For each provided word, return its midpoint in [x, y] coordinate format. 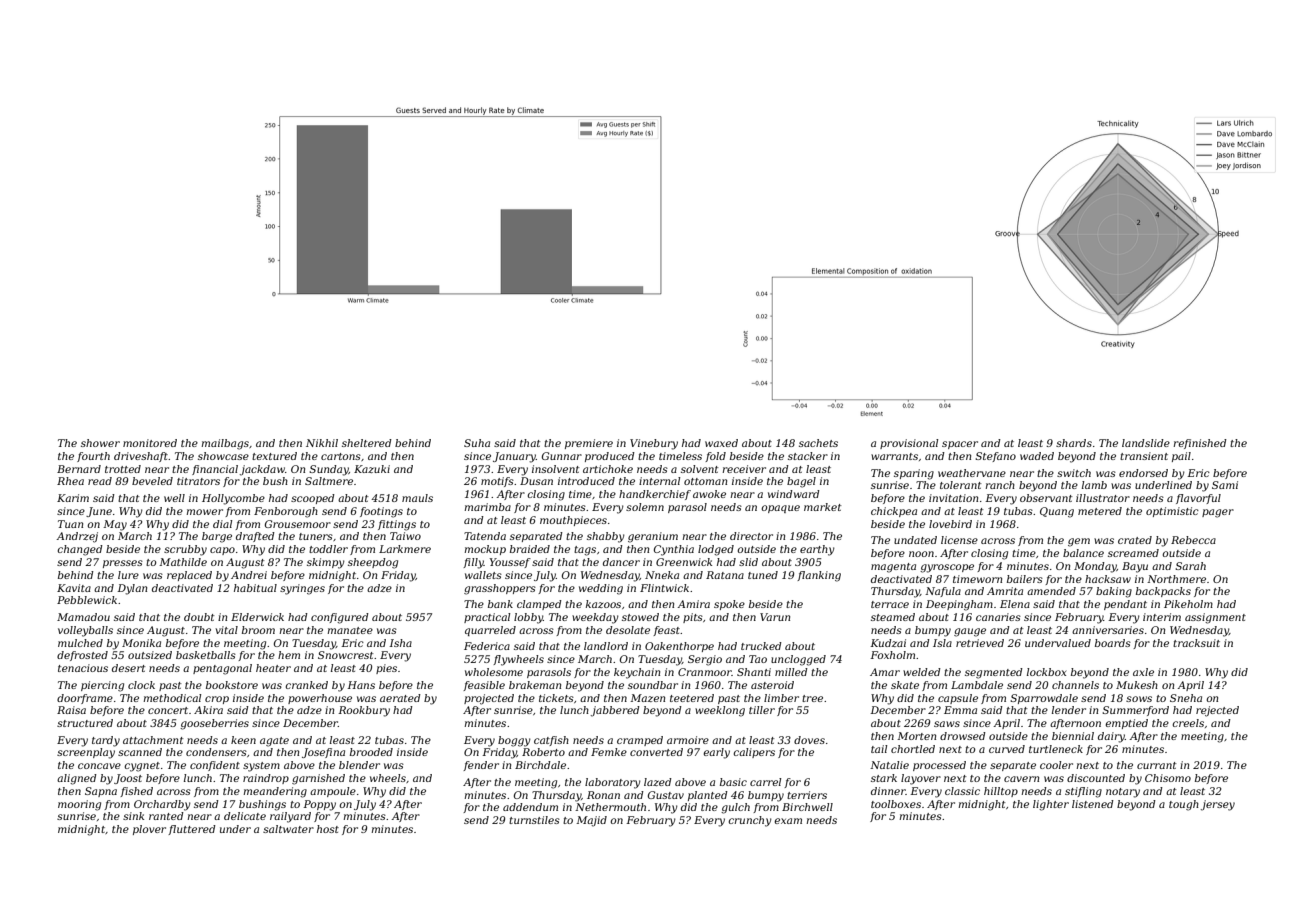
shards [1074, 443]
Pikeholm [1188, 604]
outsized [150, 655]
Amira [693, 604]
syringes [302, 589]
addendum [530, 807]
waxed [721, 443]
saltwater [288, 829]
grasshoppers [500, 589]
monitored [150, 443]
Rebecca [1193, 540]
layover [921, 779]
